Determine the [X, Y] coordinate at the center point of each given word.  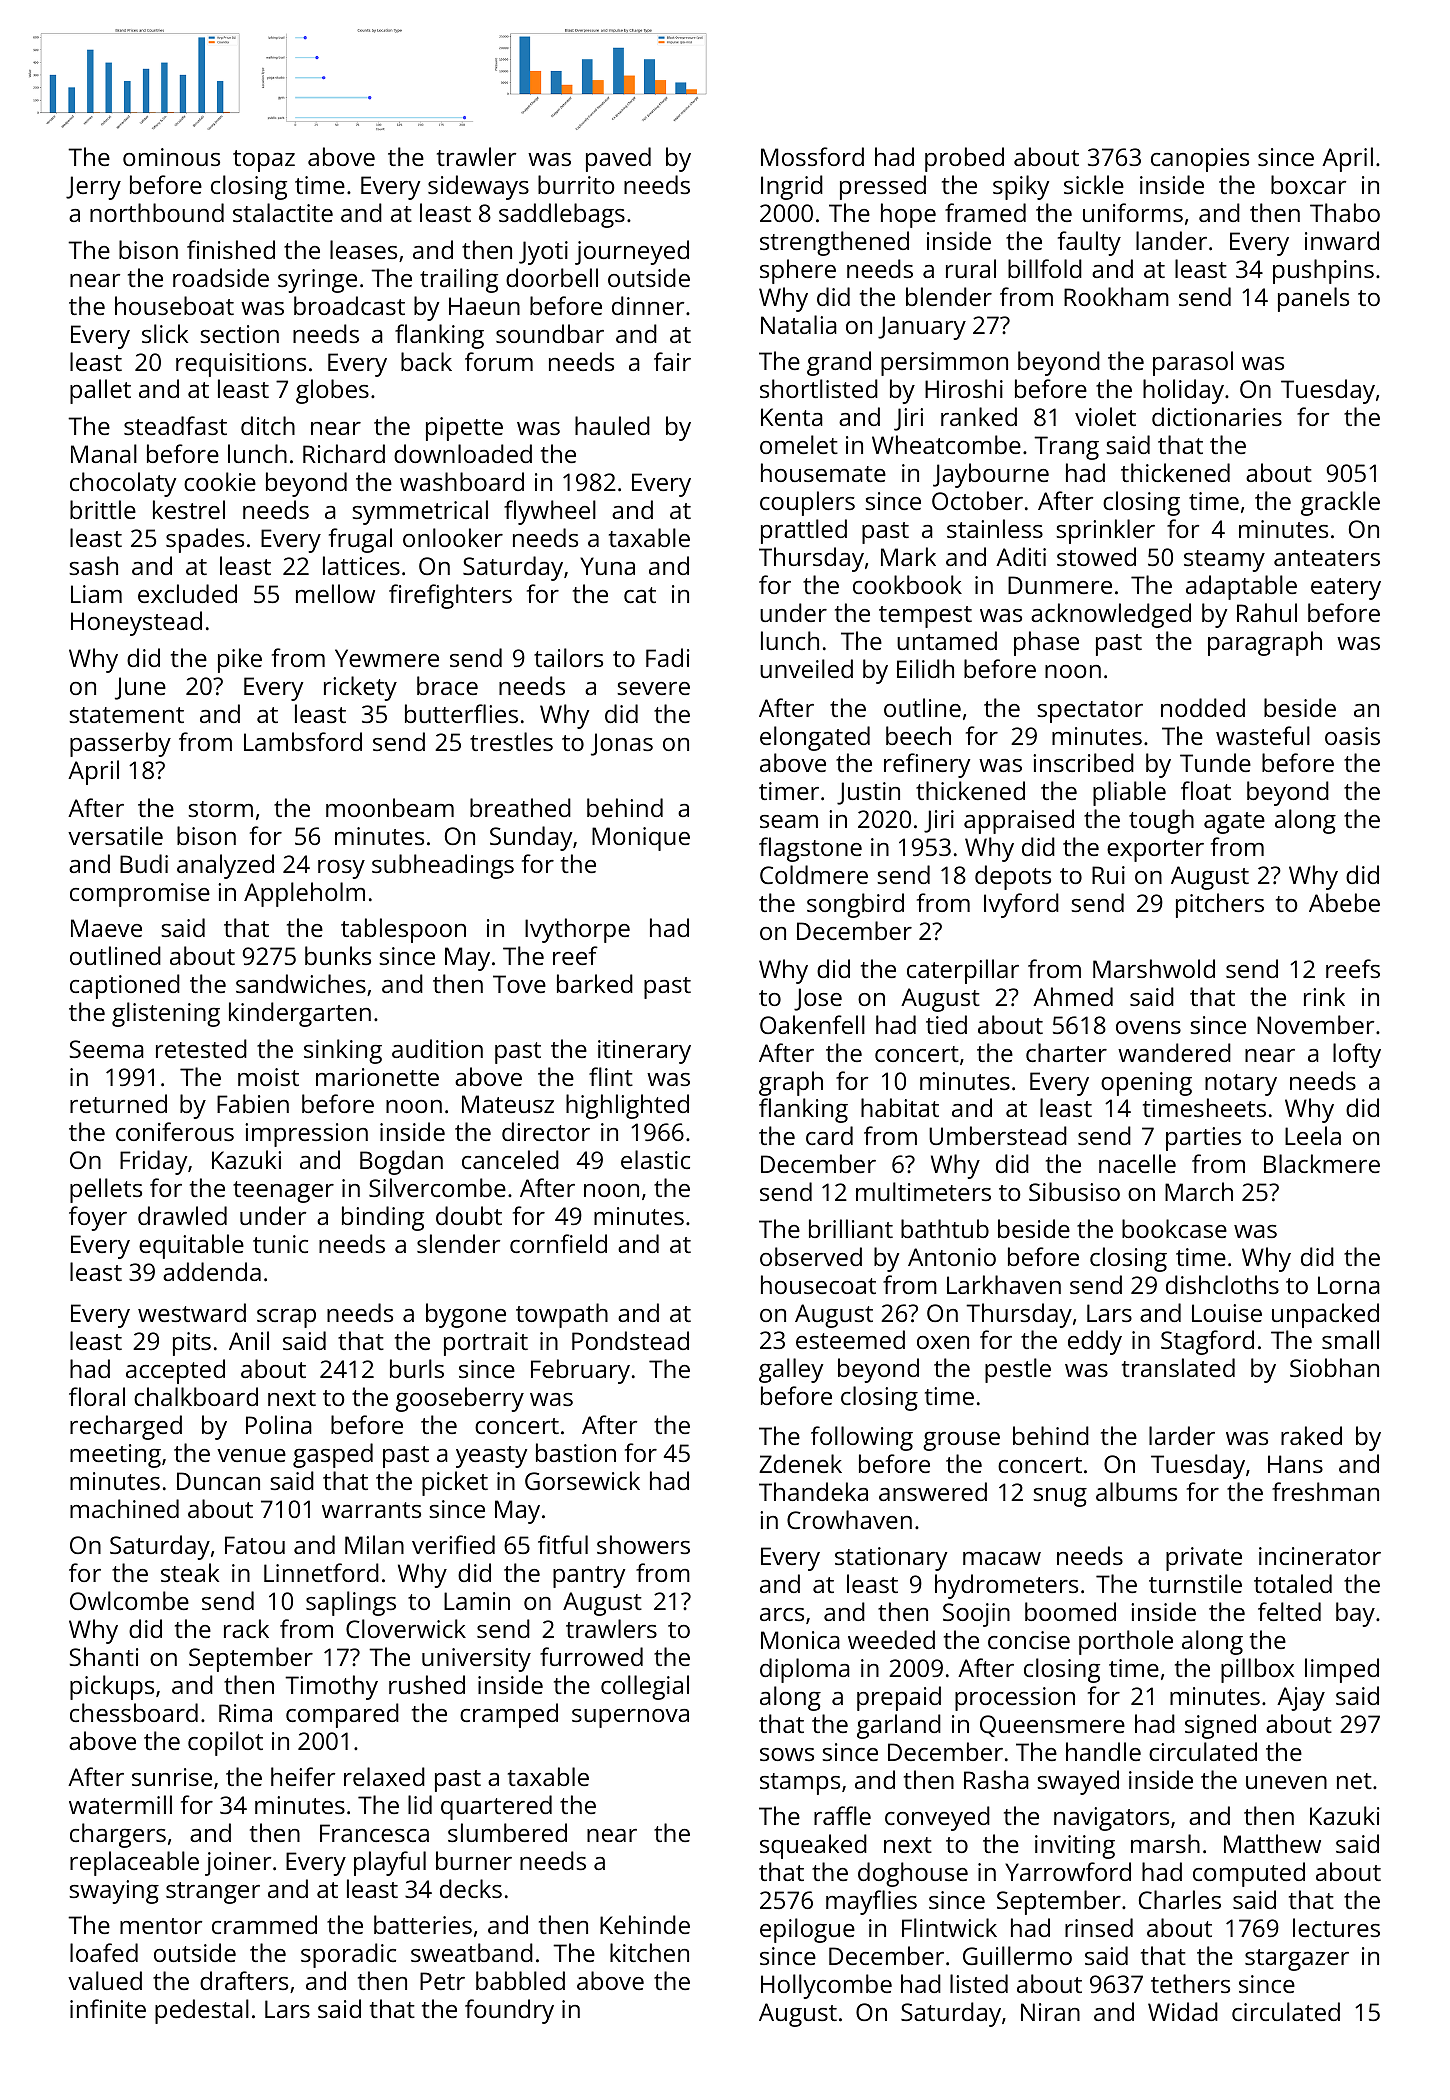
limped [1342, 1670]
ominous [171, 157]
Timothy [331, 1687]
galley [791, 1370]
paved [618, 159]
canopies [1200, 160]
